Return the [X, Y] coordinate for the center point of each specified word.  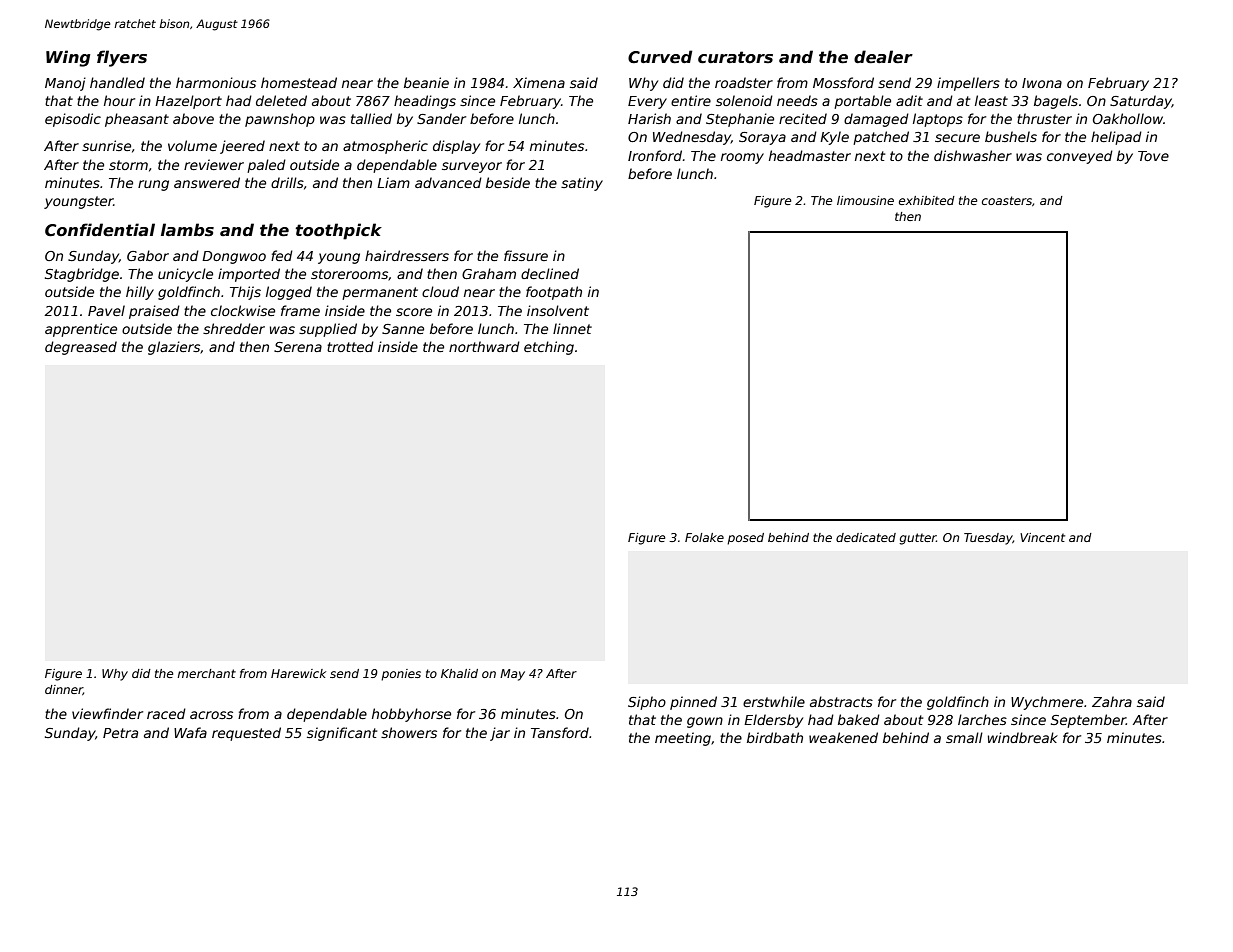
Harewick [298, 673]
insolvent [558, 310]
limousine [865, 200]
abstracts [841, 701]
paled [266, 166]
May [512, 675]
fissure [526, 255]
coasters [1007, 200]
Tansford [560, 732]
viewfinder [107, 713]
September [1088, 721]
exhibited [927, 200]
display [456, 147]
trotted [350, 346]
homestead [299, 82]
